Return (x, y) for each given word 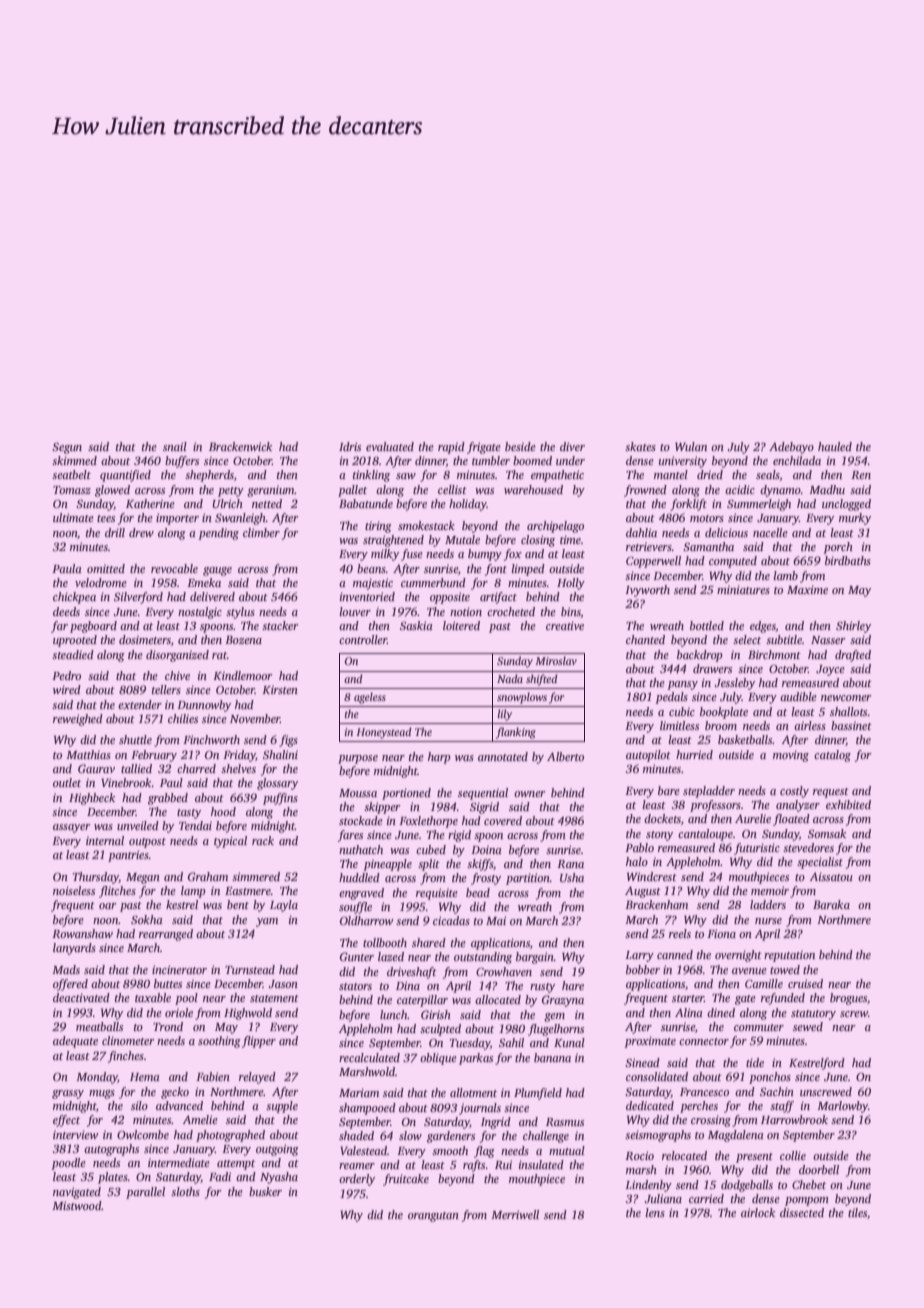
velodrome (101, 582)
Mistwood (77, 1205)
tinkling (371, 476)
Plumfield (538, 1094)
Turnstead (250, 969)
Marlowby (842, 1107)
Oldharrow (366, 920)
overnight (738, 956)
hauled (835, 446)
